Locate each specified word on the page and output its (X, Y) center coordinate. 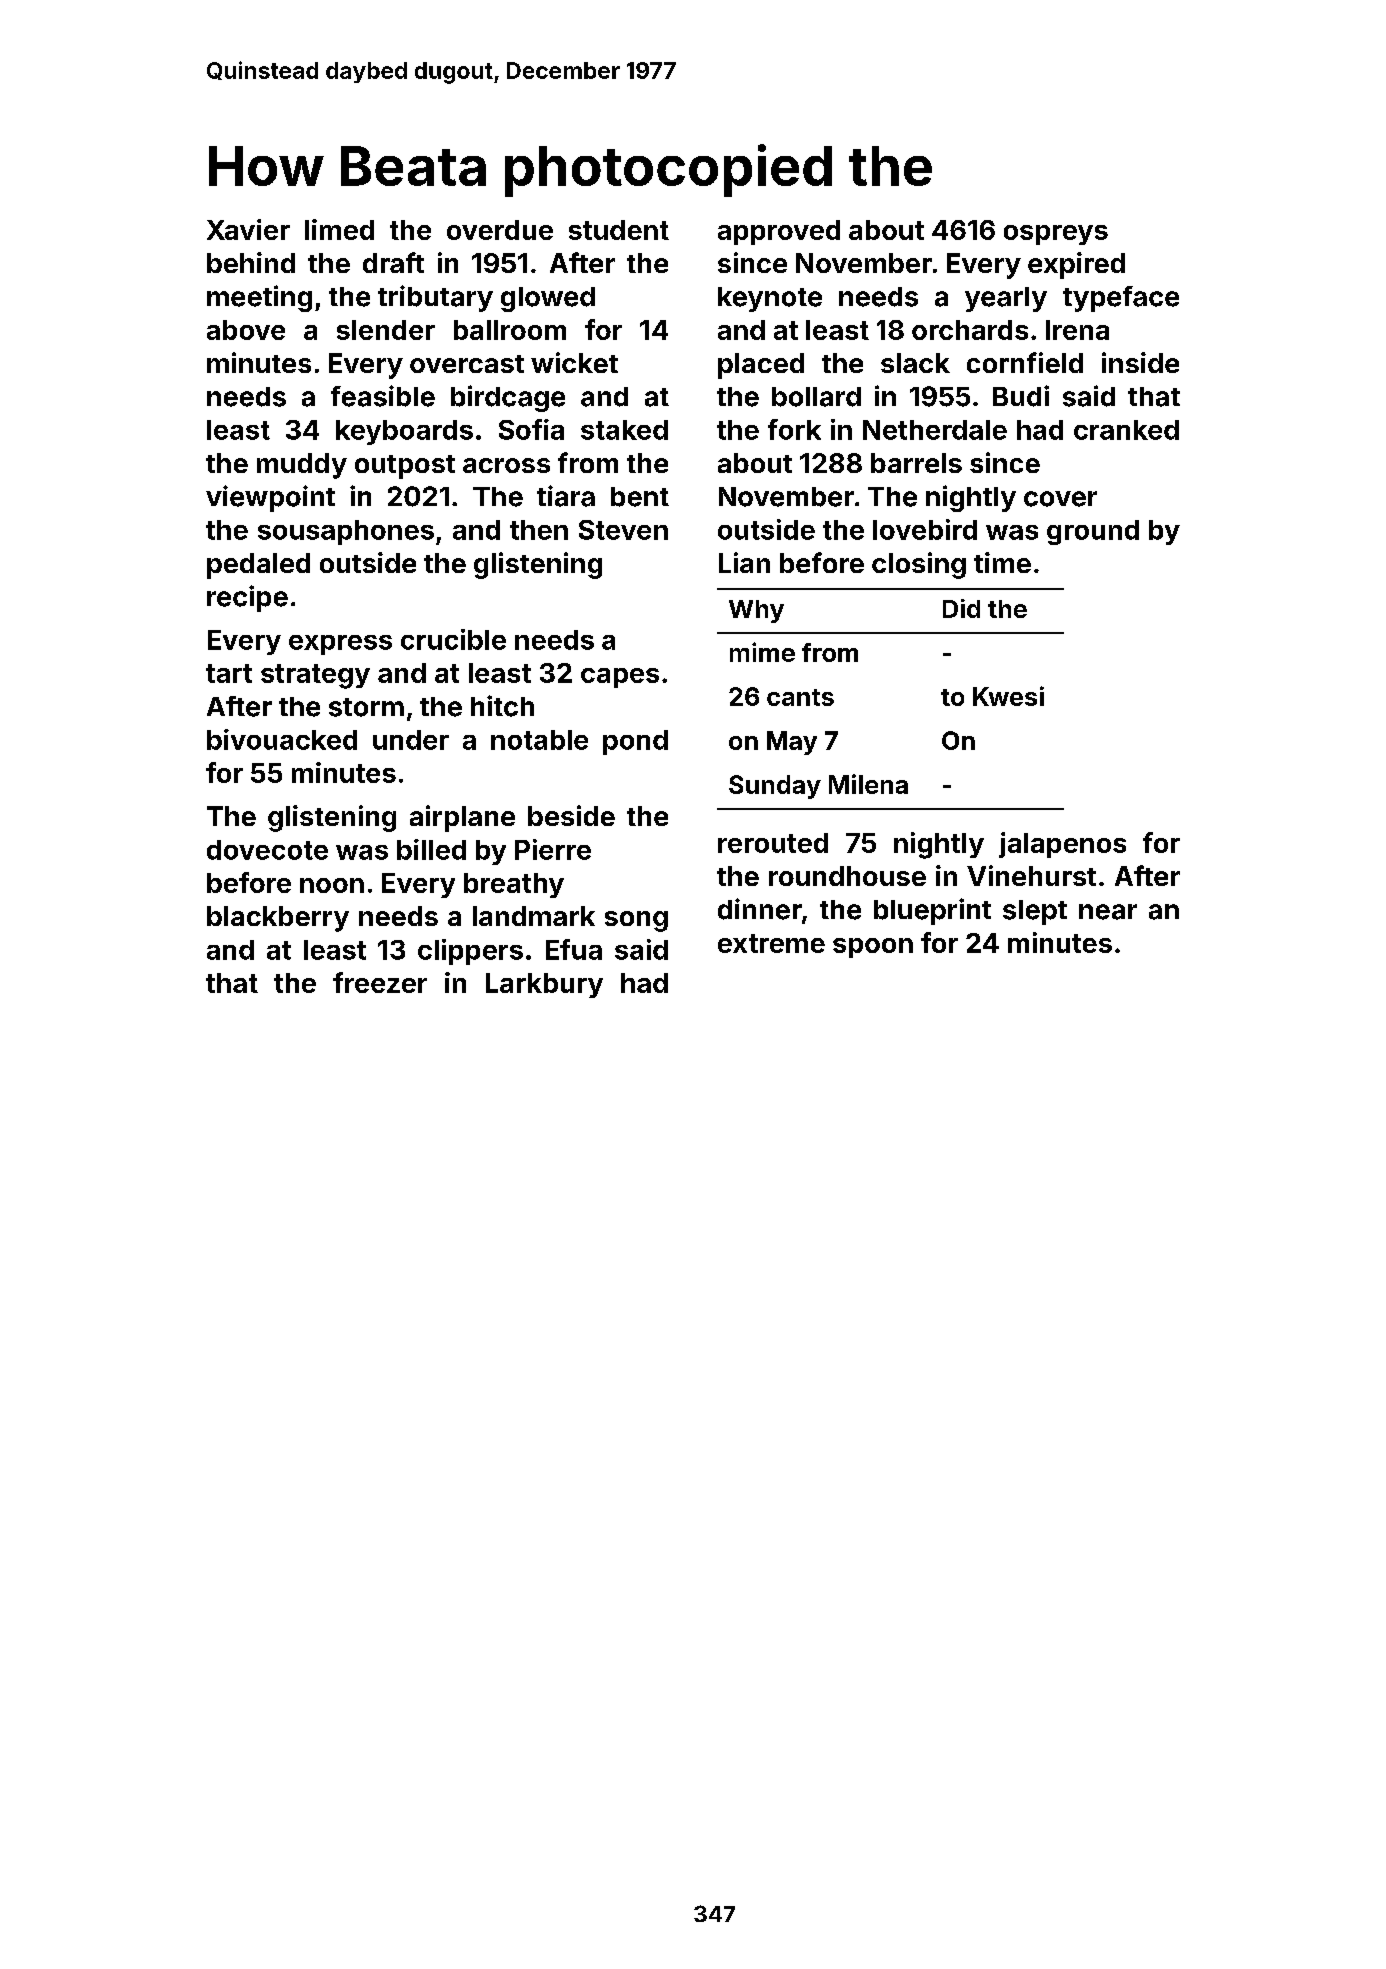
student (619, 230)
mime (762, 652)
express (340, 645)
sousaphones (346, 532)
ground (1093, 532)
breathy (514, 885)
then (539, 530)
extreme (771, 943)
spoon (873, 948)
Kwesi (1008, 696)
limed (339, 229)
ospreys (1056, 235)
